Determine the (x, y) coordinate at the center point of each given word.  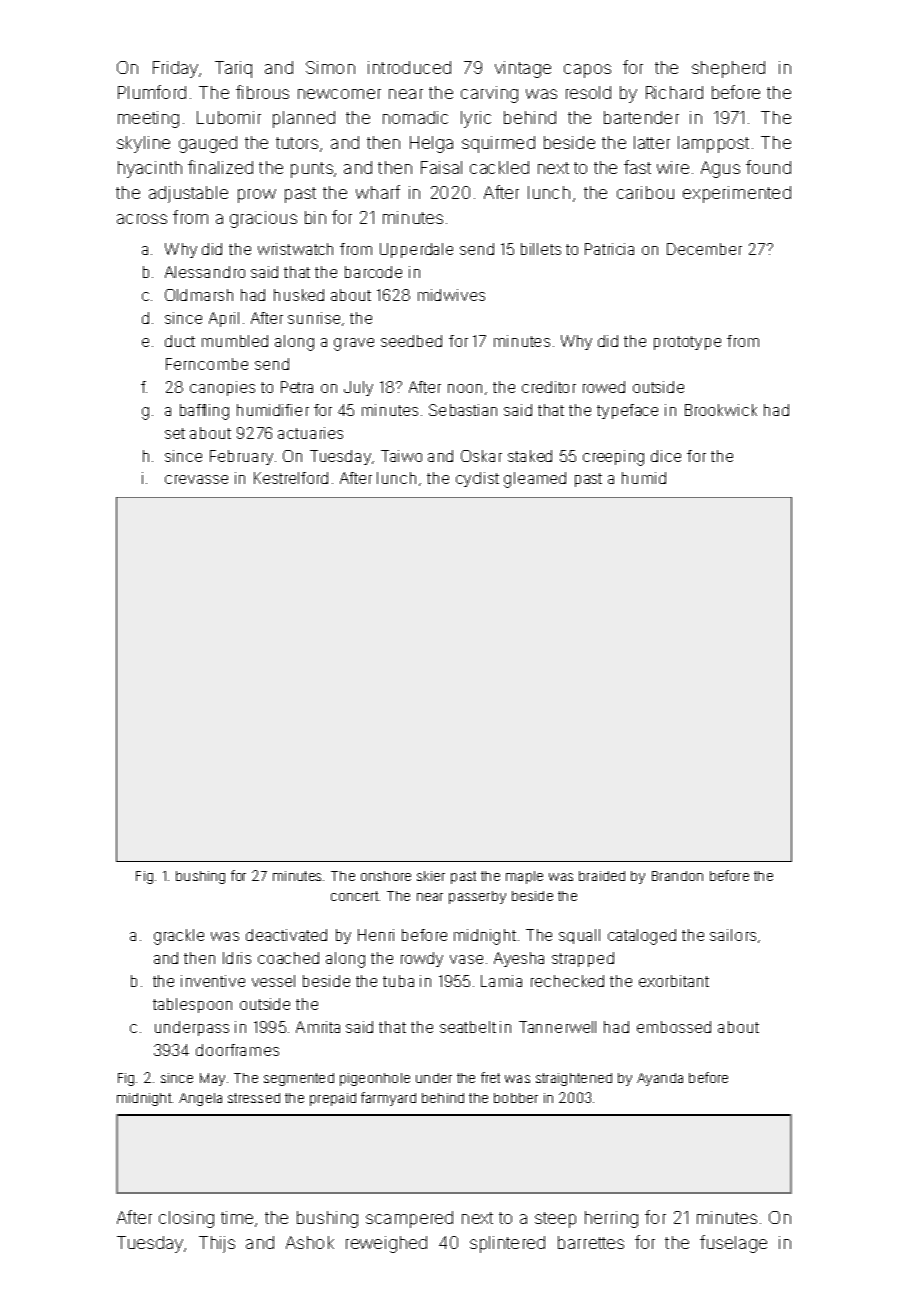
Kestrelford (291, 478)
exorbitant (674, 981)
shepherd (728, 69)
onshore (386, 876)
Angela (200, 1099)
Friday (175, 69)
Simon (330, 67)
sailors (733, 935)
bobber (516, 1098)
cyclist (477, 479)
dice (666, 456)
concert (354, 896)
